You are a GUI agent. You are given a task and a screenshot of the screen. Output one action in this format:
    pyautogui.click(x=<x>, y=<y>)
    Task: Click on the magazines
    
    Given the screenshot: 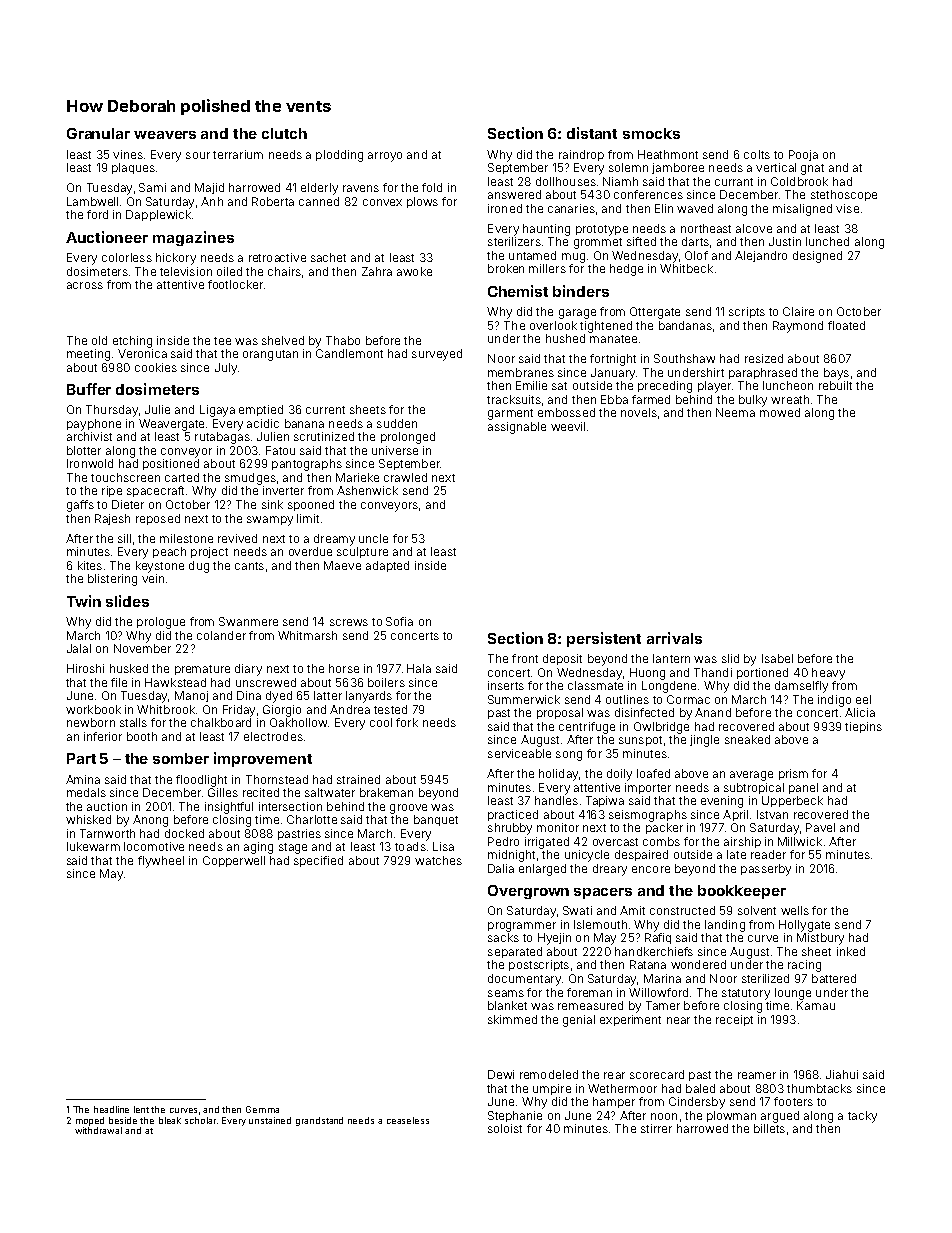 What is the action you would take?
    pyautogui.click(x=193, y=238)
